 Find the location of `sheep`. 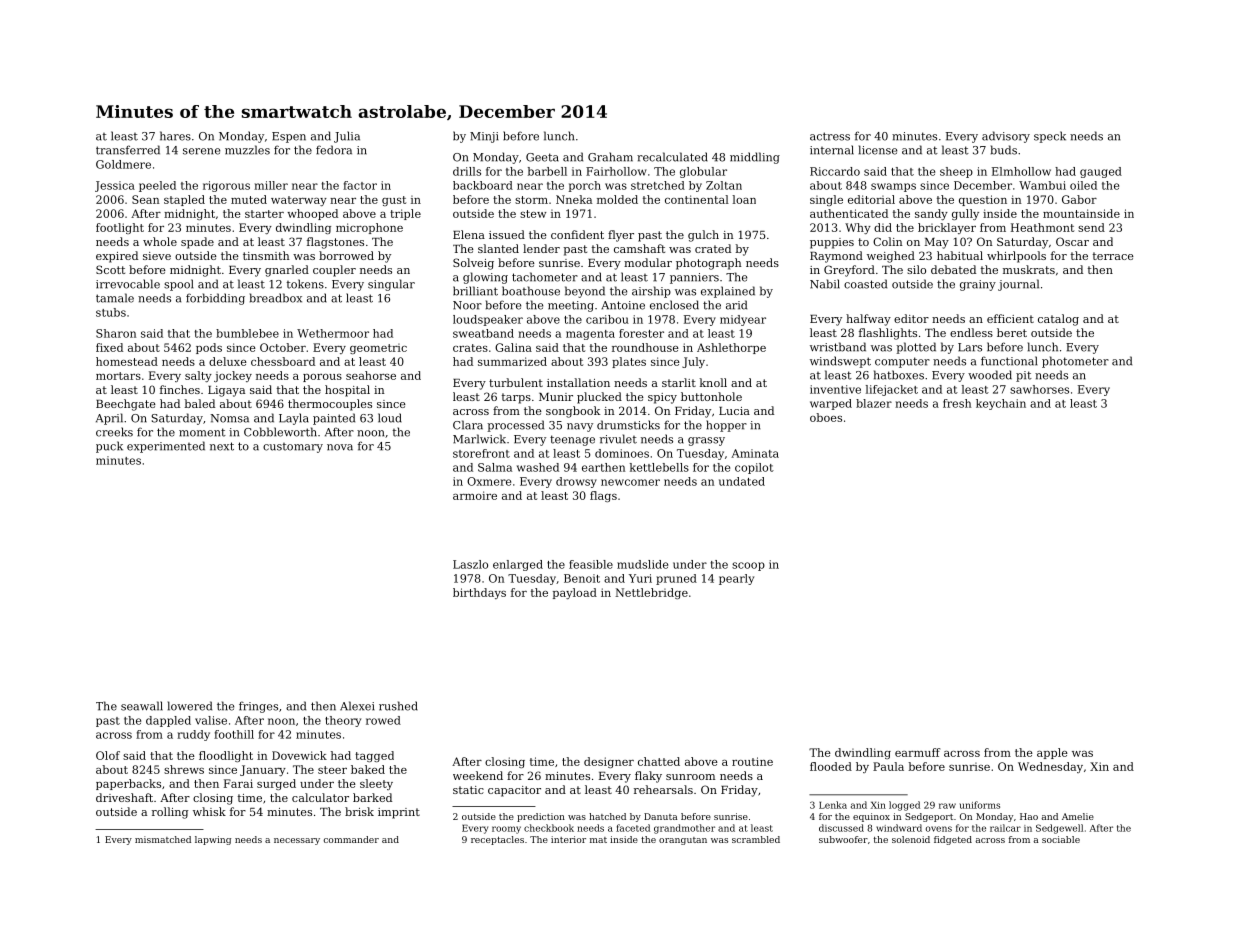

sheep is located at coordinates (956, 172).
